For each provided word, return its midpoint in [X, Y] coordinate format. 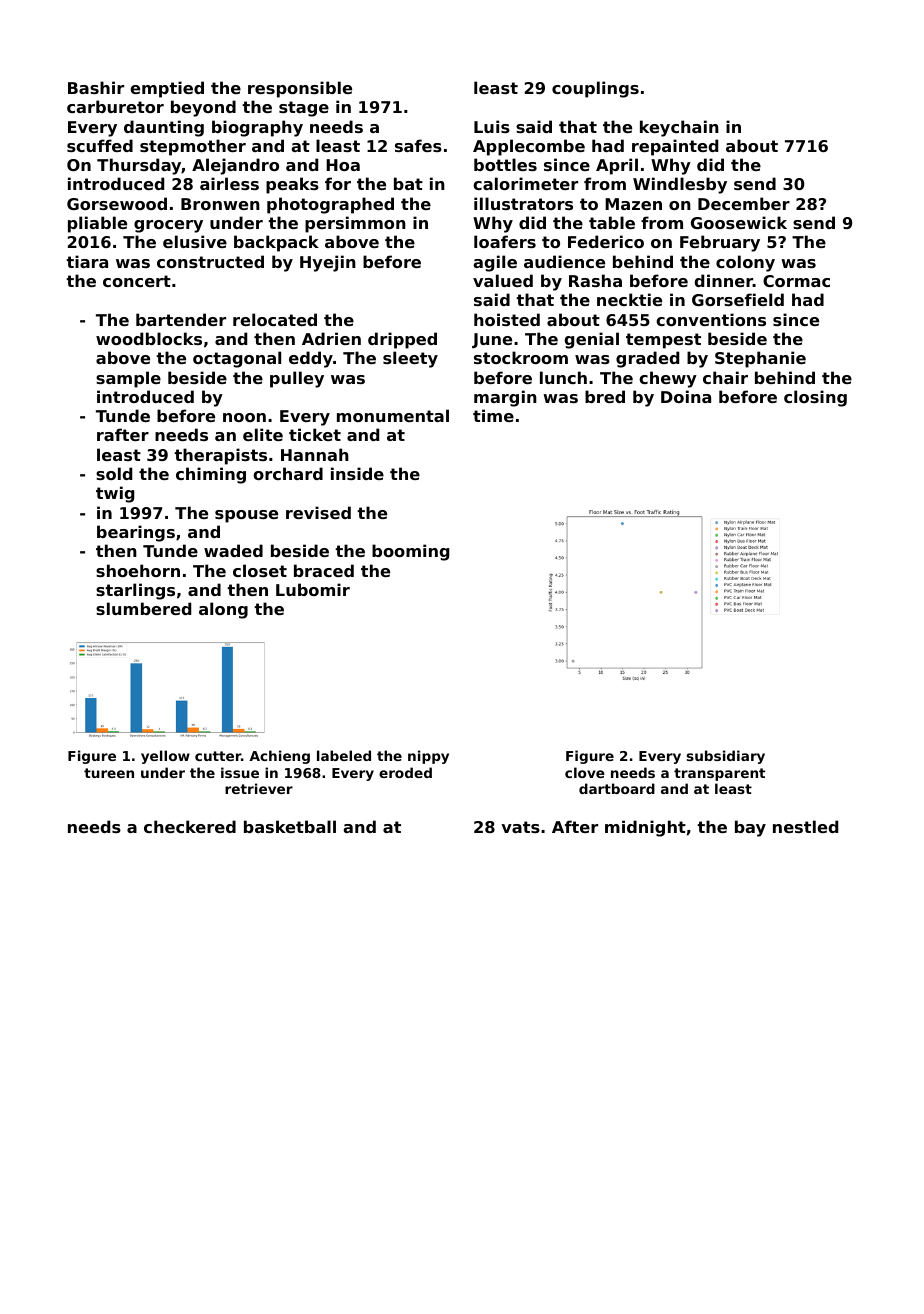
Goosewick [739, 222]
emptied [167, 89]
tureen [109, 773]
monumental [393, 415]
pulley [297, 379]
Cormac [796, 281]
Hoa [343, 165]
